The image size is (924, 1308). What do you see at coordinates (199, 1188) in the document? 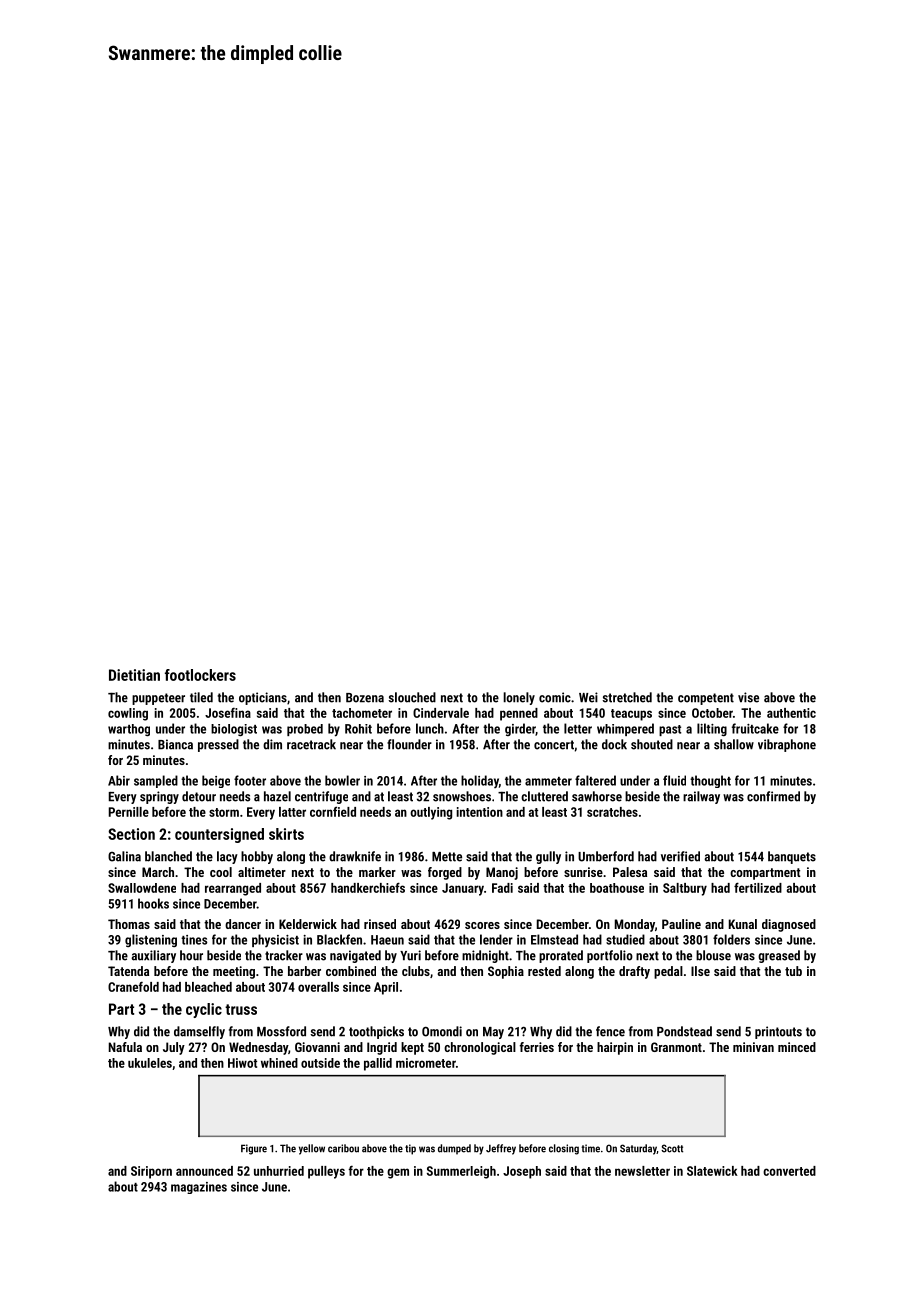
I see `magazines` at bounding box center [199, 1188].
